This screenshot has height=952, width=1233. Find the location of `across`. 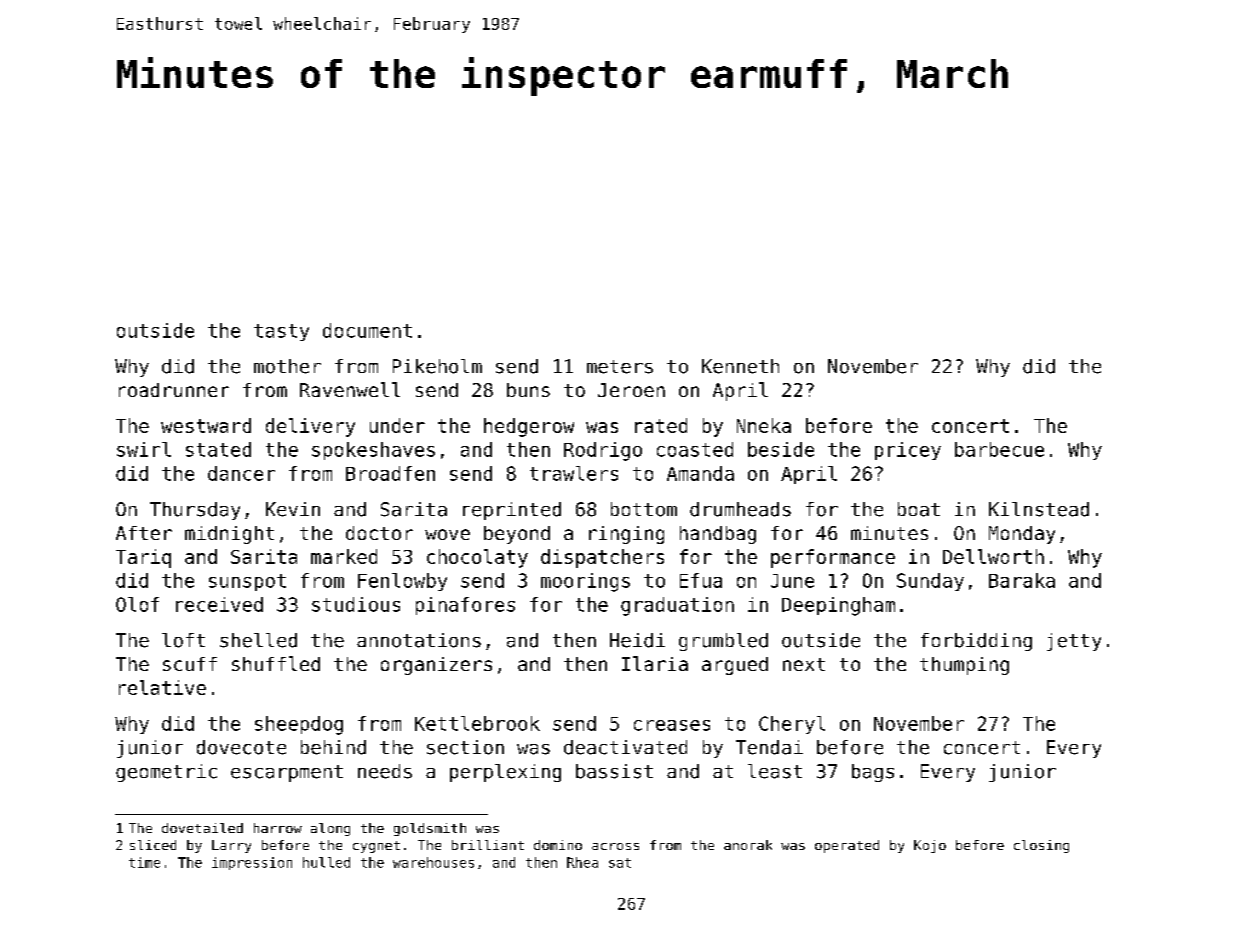

across is located at coordinates (615, 846).
